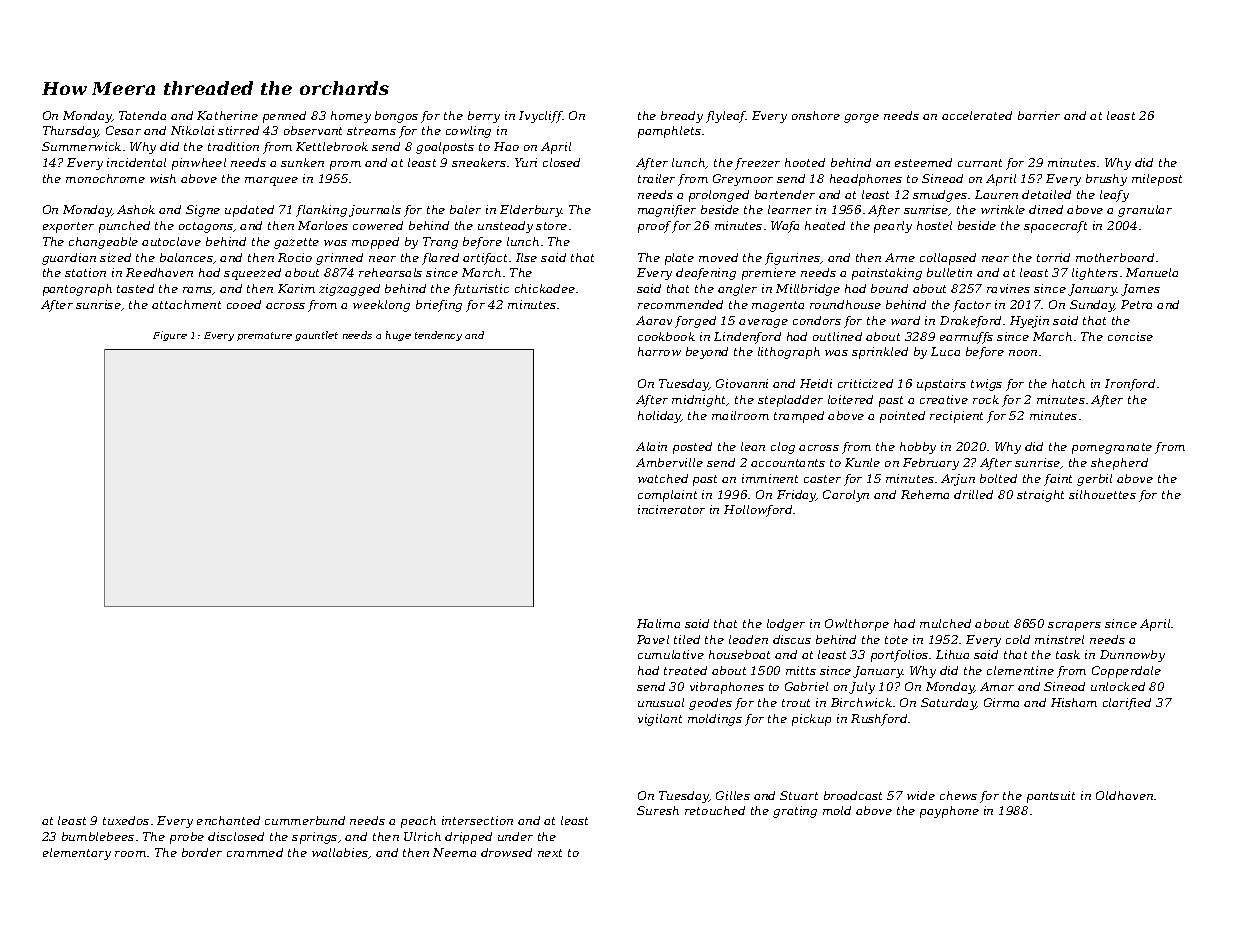 This image has height=952, width=1233. What do you see at coordinates (661, 702) in the image?
I see `unusual` at bounding box center [661, 702].
